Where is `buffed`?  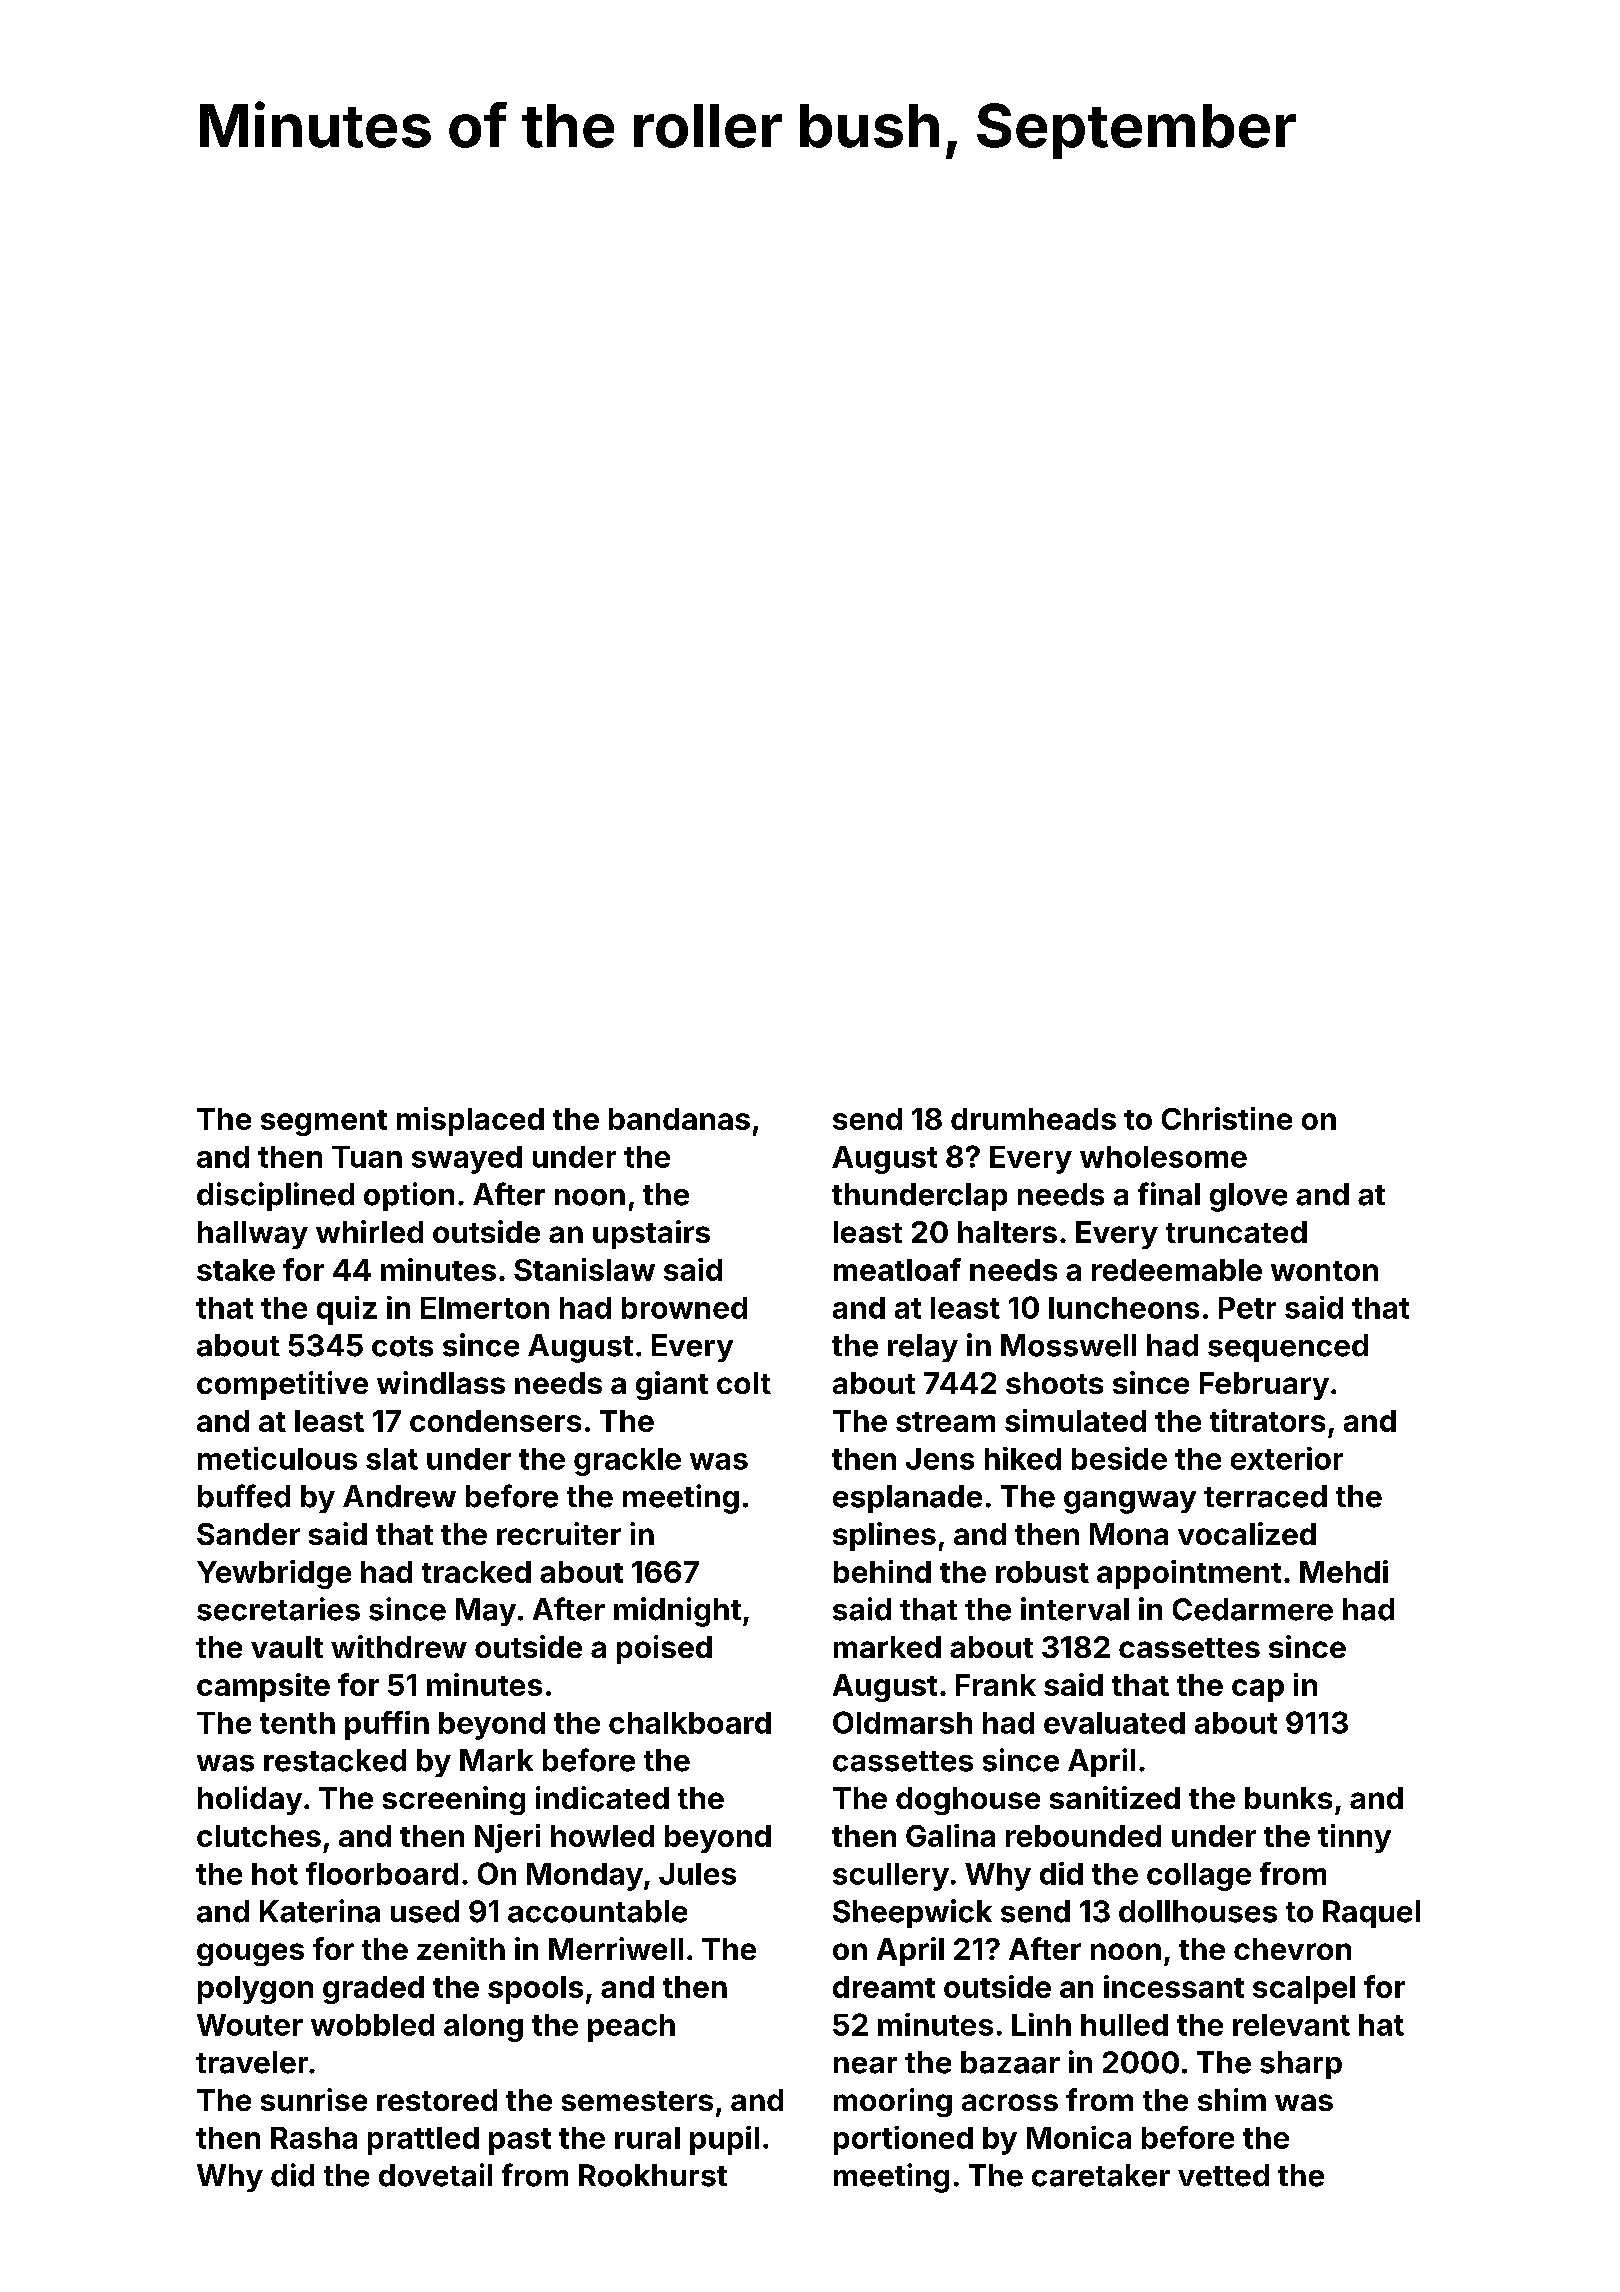
buffed is located at coordinates (244, 1496).
